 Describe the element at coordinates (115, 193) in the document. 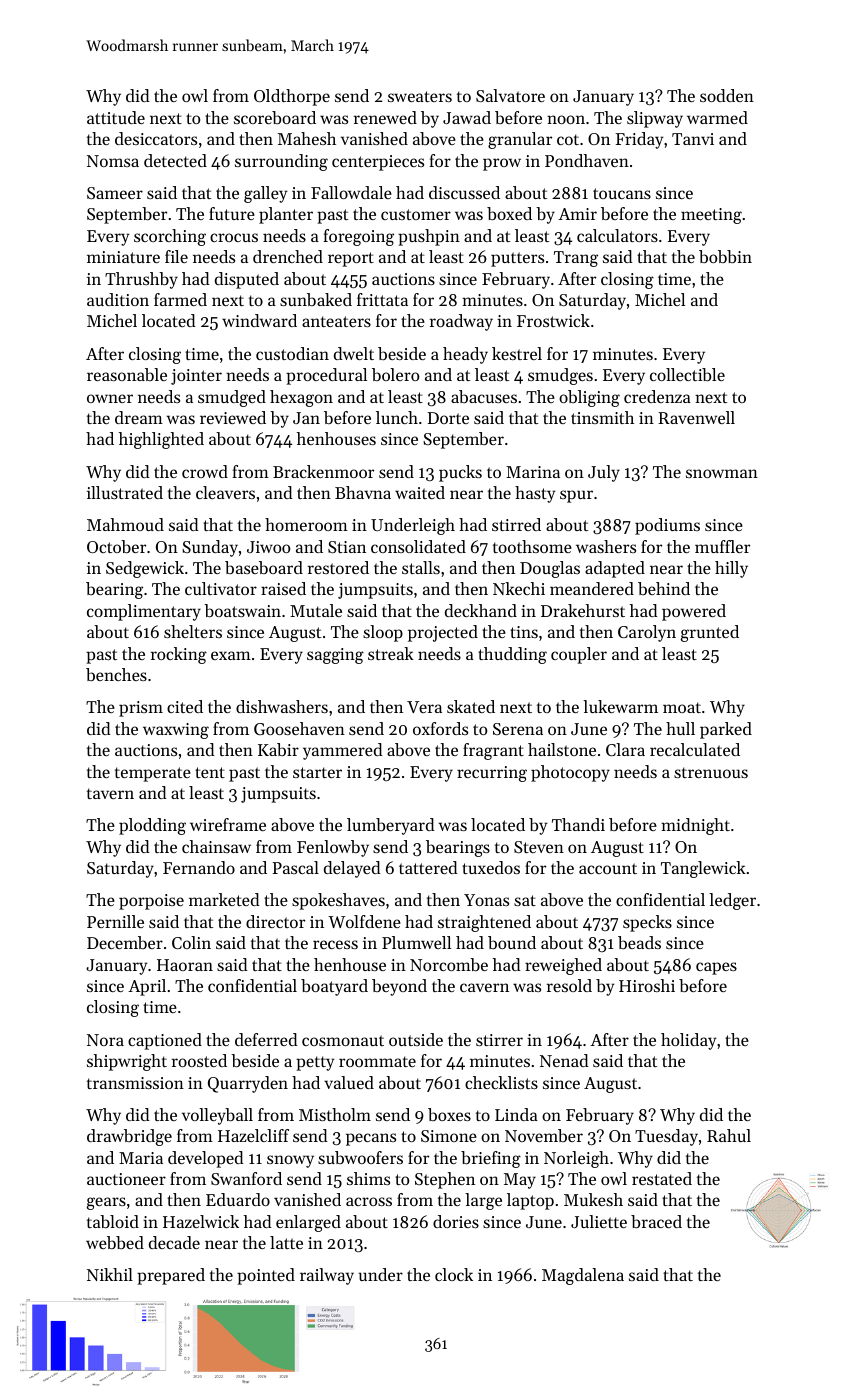

I see `Sameer` at that location.
